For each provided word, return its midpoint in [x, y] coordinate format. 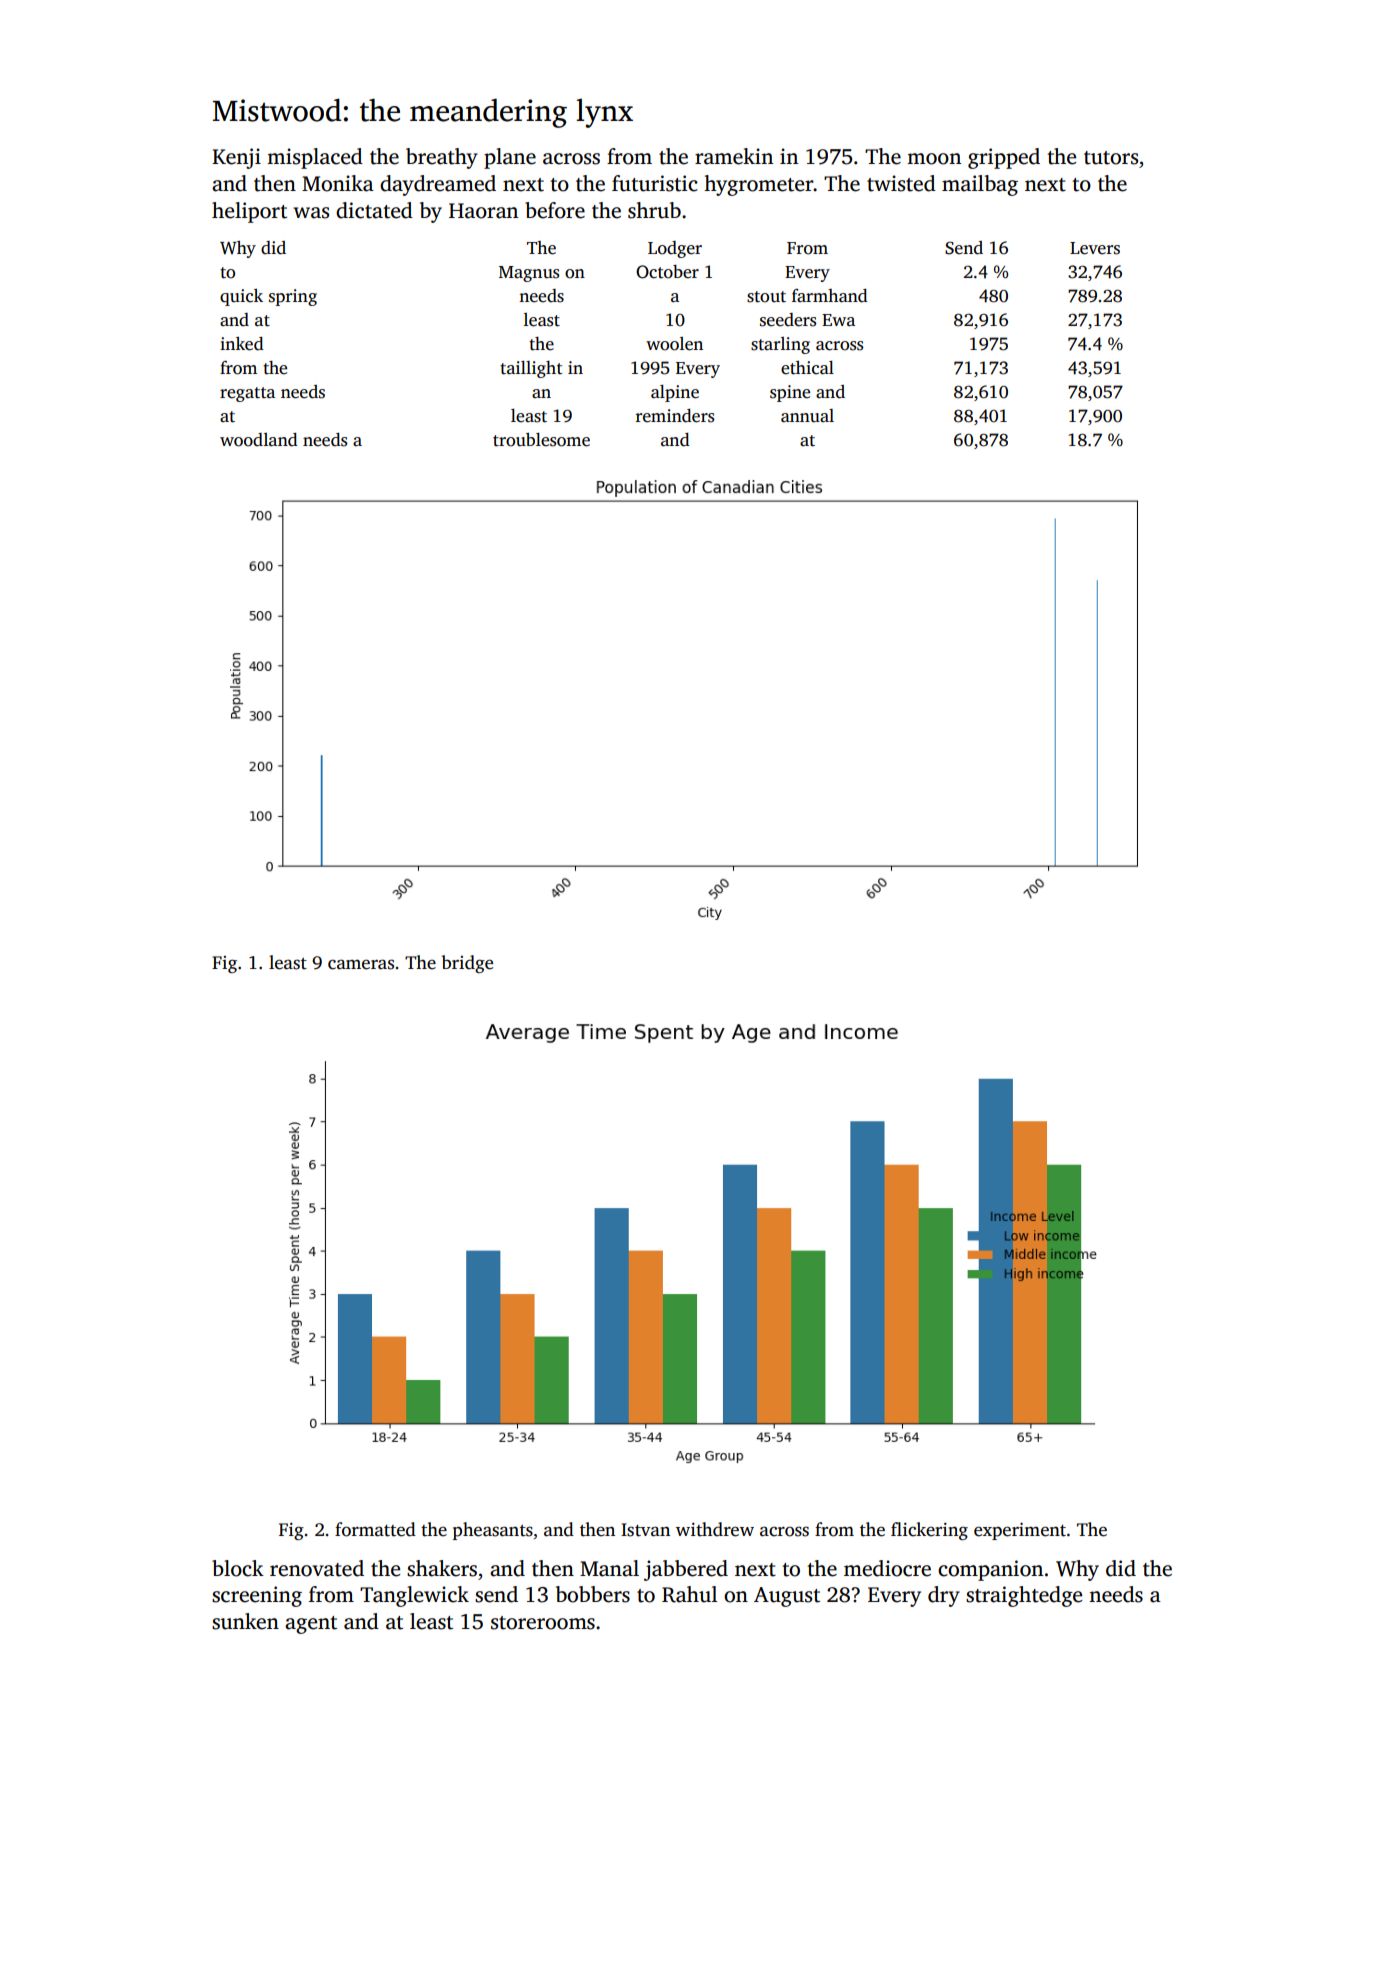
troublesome [541, 440]
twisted [901, 183]
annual [807, 416]
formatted [375, 1529]
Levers [1095, 248]
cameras [361, 964]
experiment [1020, 1531]
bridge [467, 964]
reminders [675, 416]
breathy [442, 158]
